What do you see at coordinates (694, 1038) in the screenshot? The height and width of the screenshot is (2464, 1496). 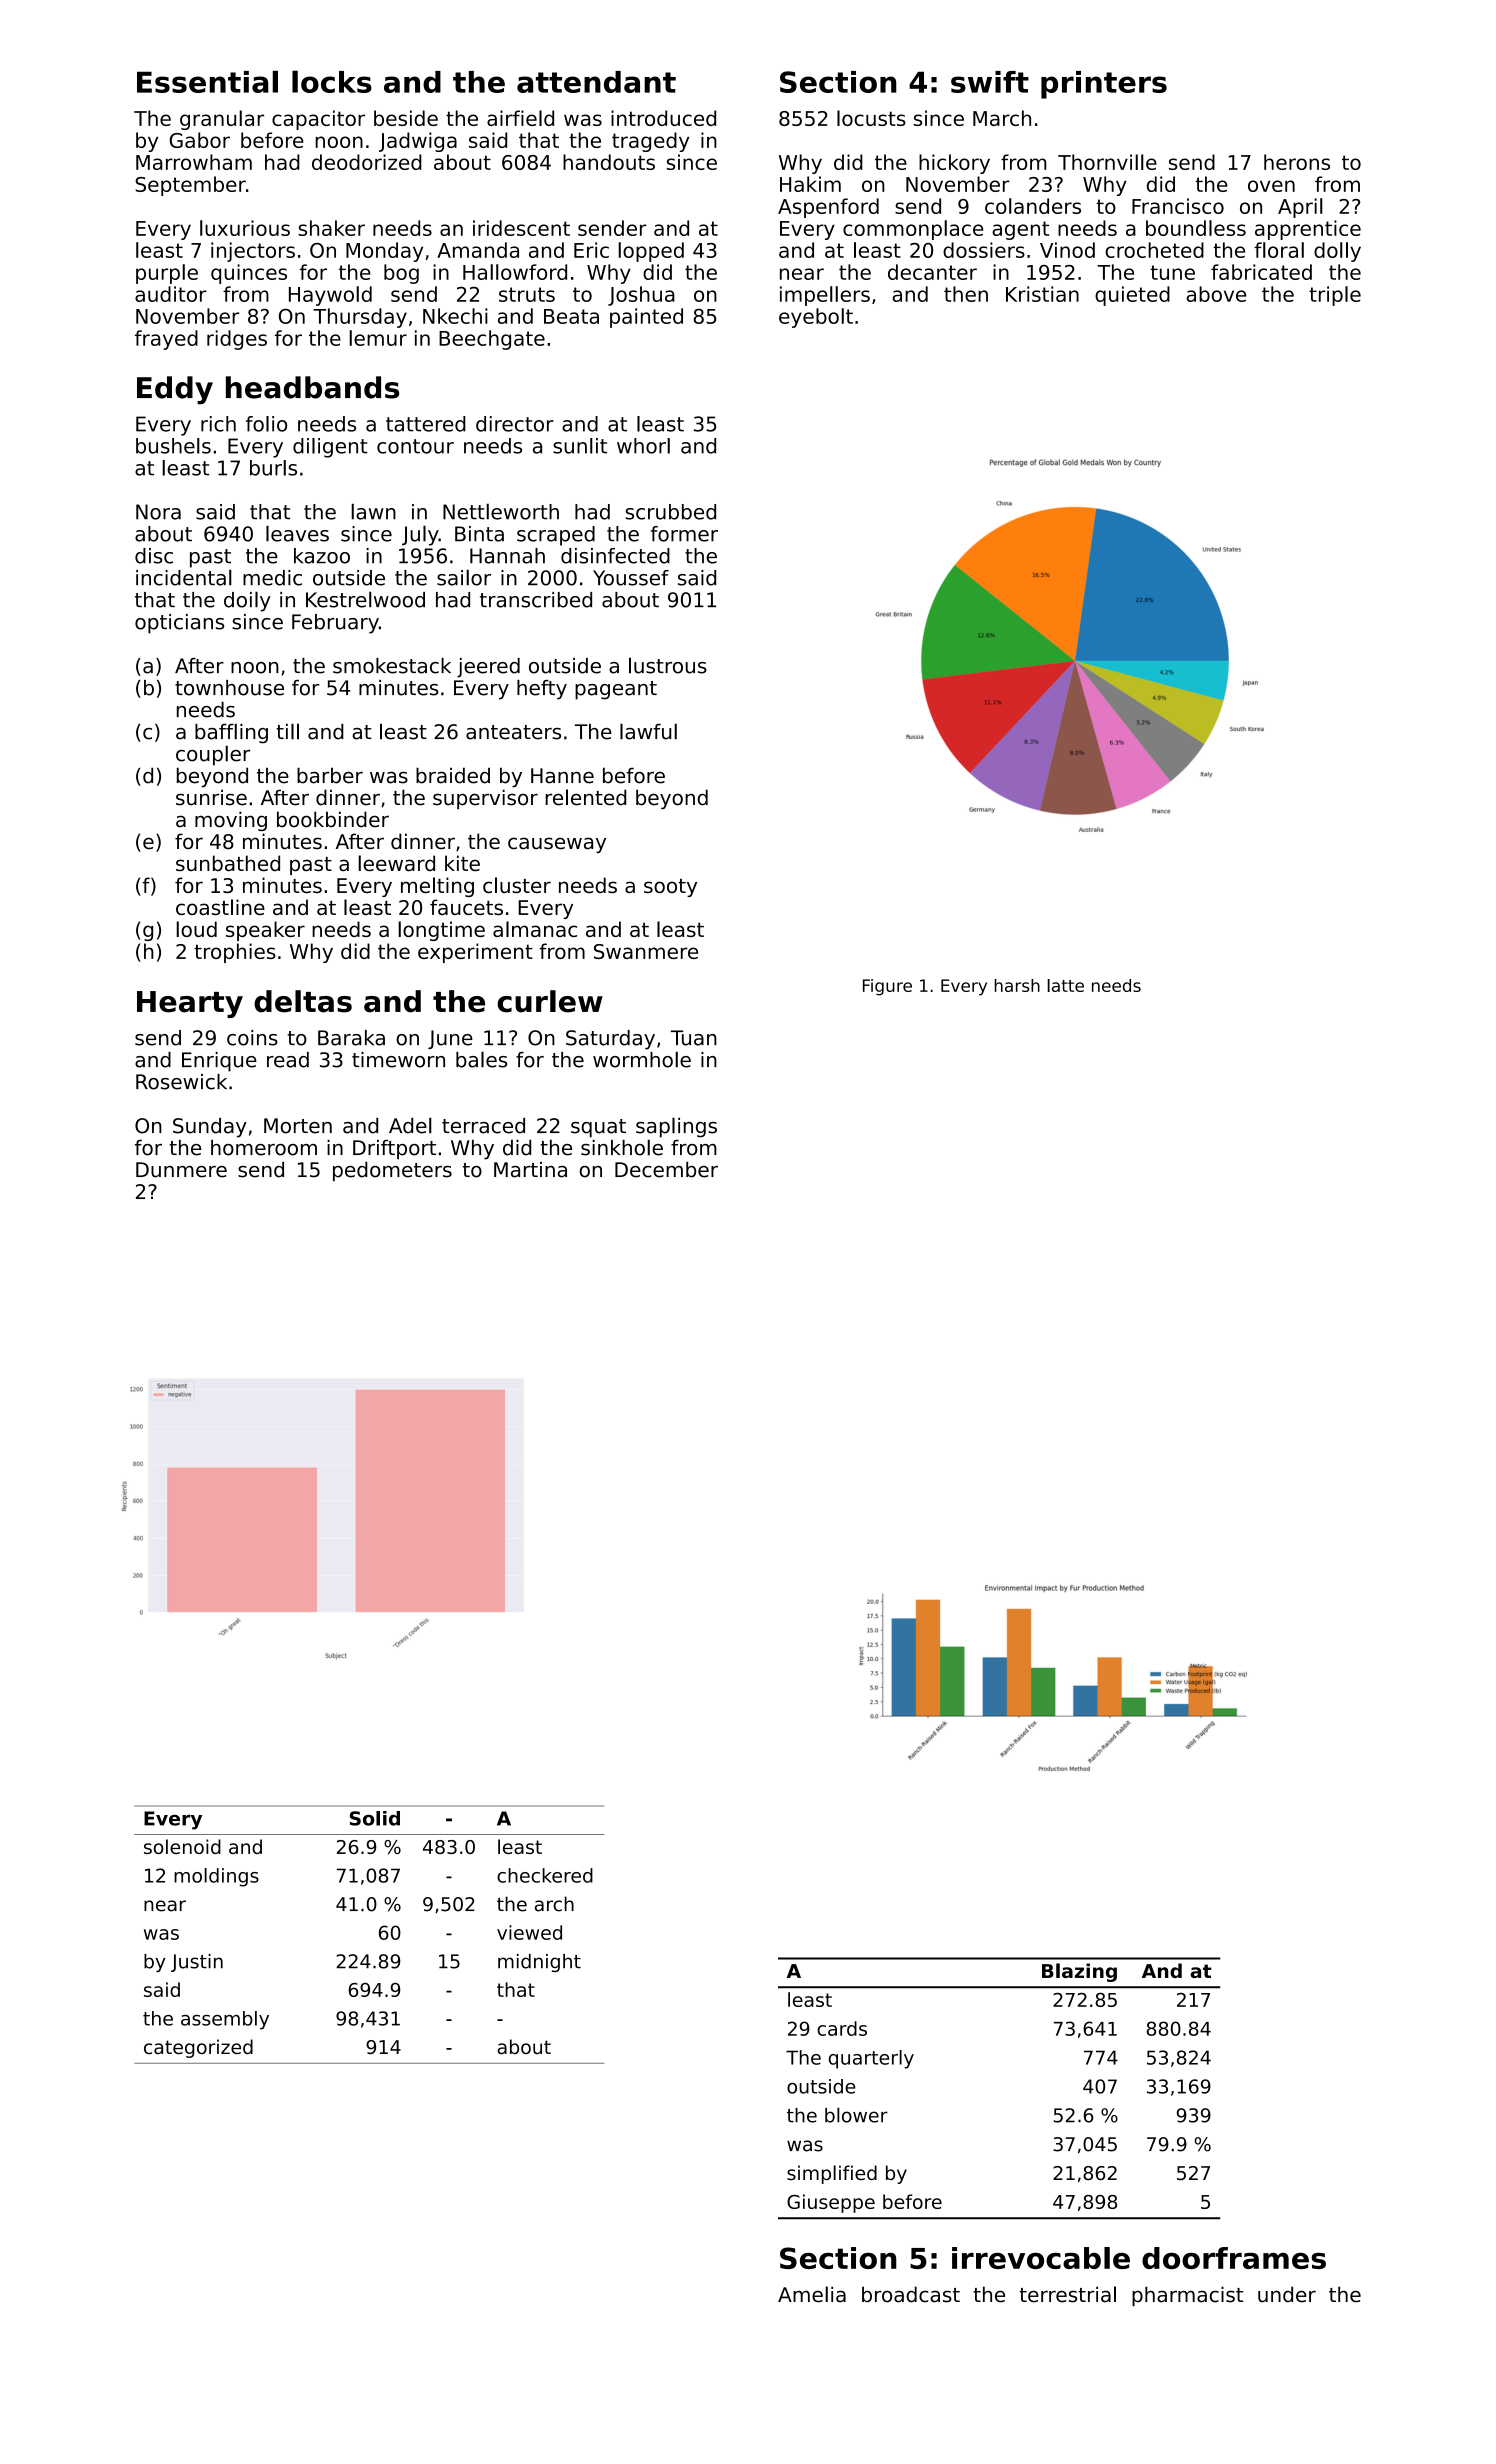 I see `Tuan` at bounding box center [694, 1038].
